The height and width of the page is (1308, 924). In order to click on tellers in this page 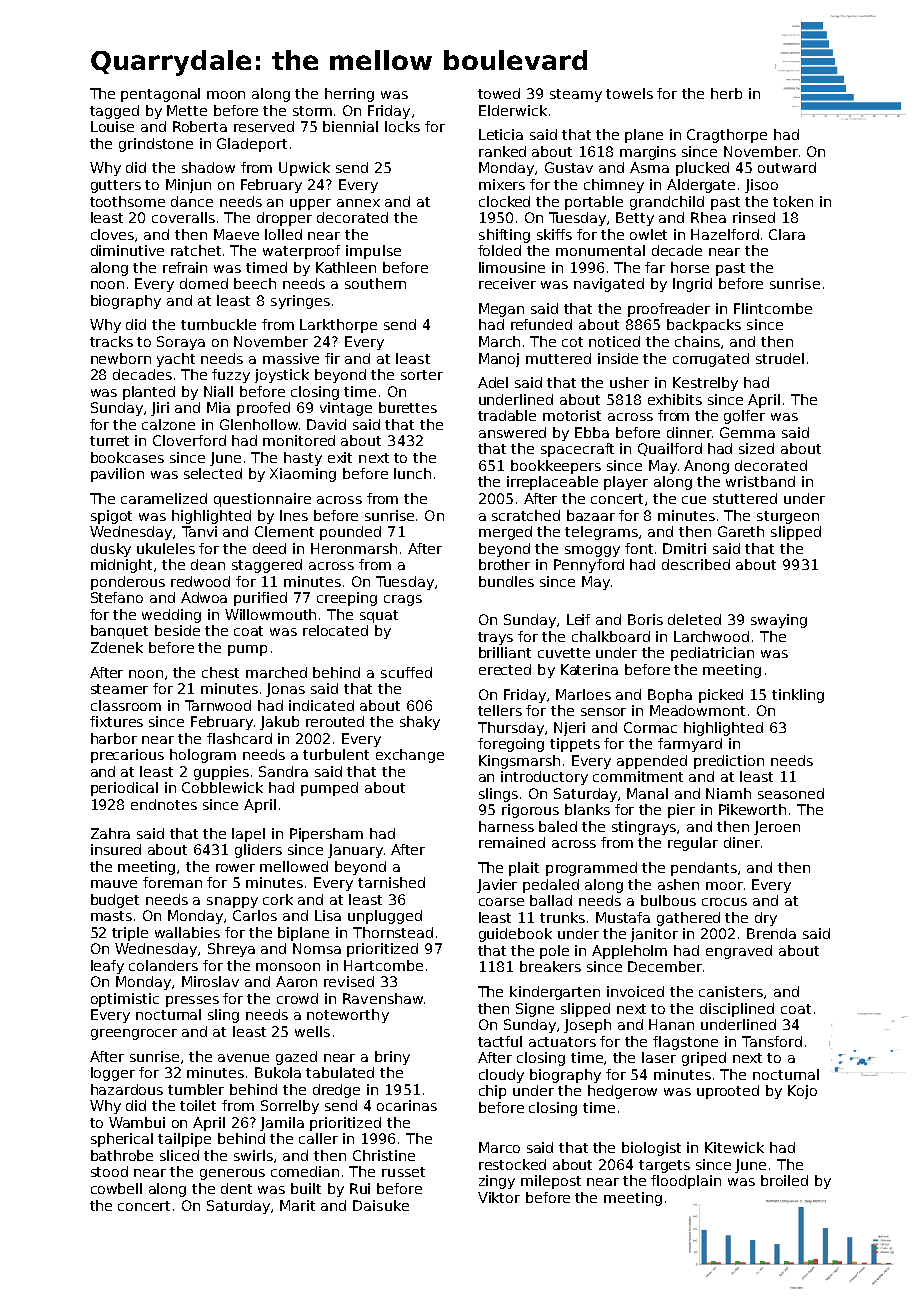, I will do `click(500, 710)`.
